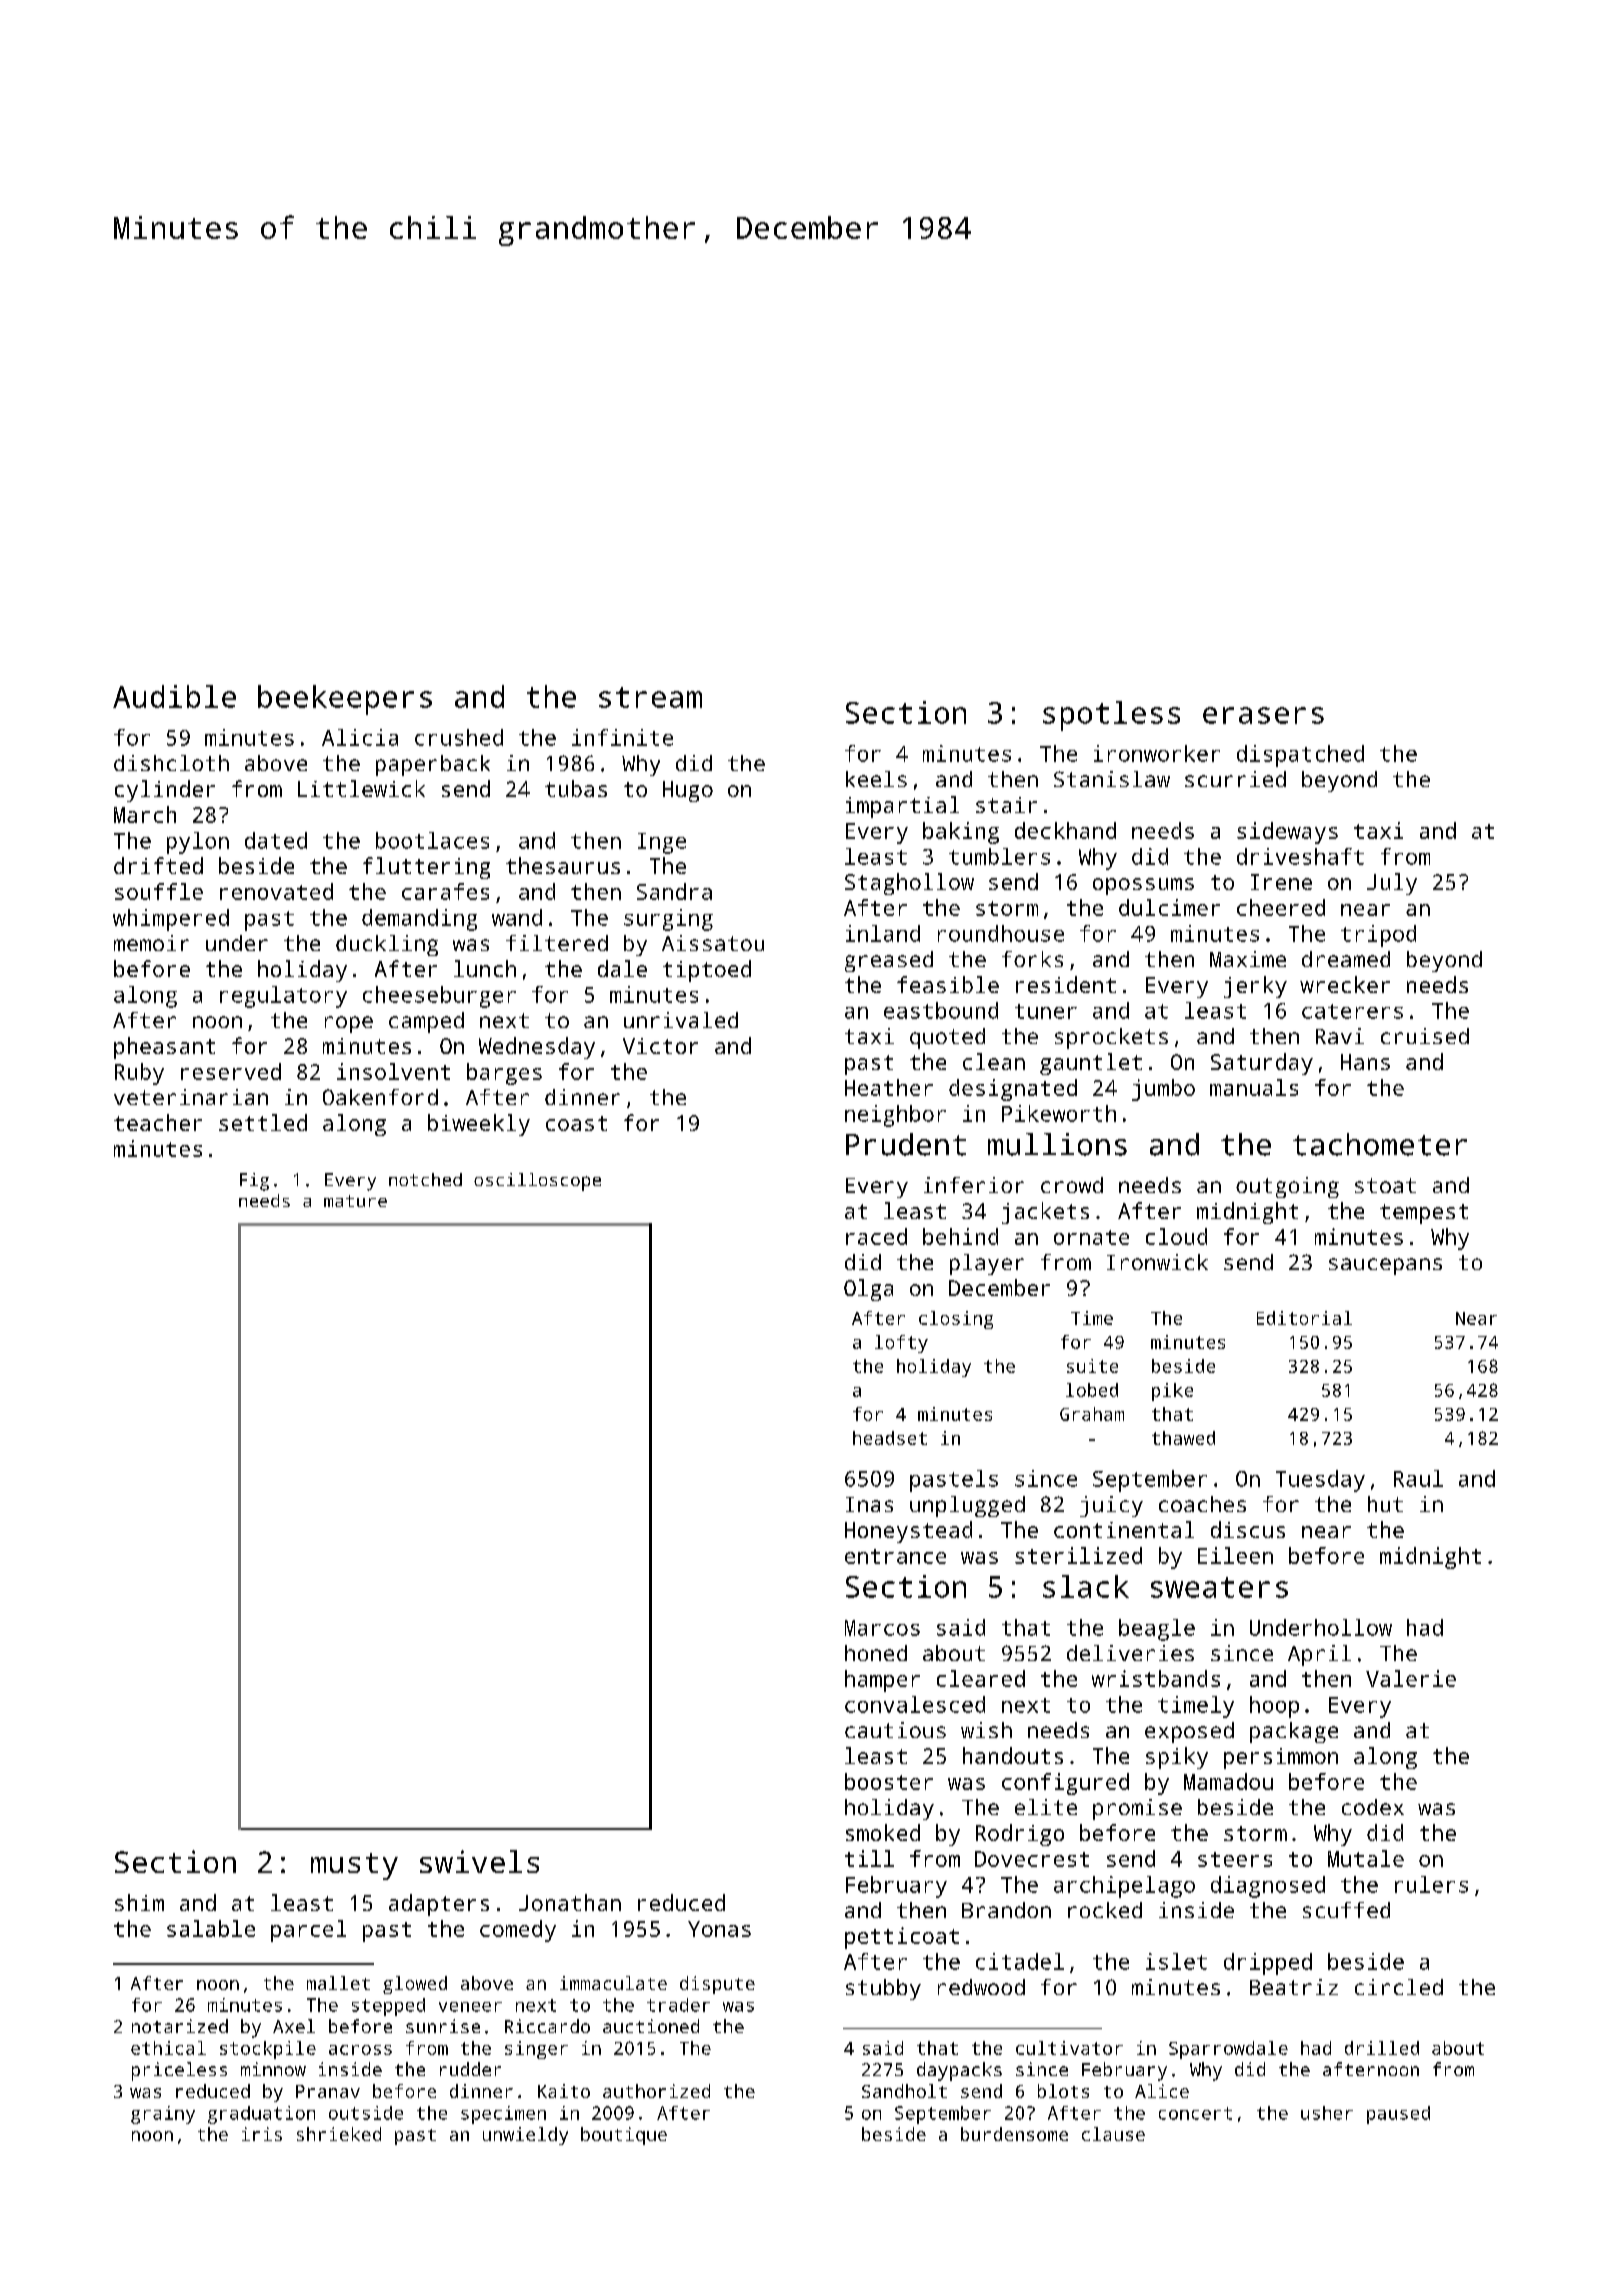  Describe the element at coordinates (1263, 715) in the page. I see `erasers` at that location.
